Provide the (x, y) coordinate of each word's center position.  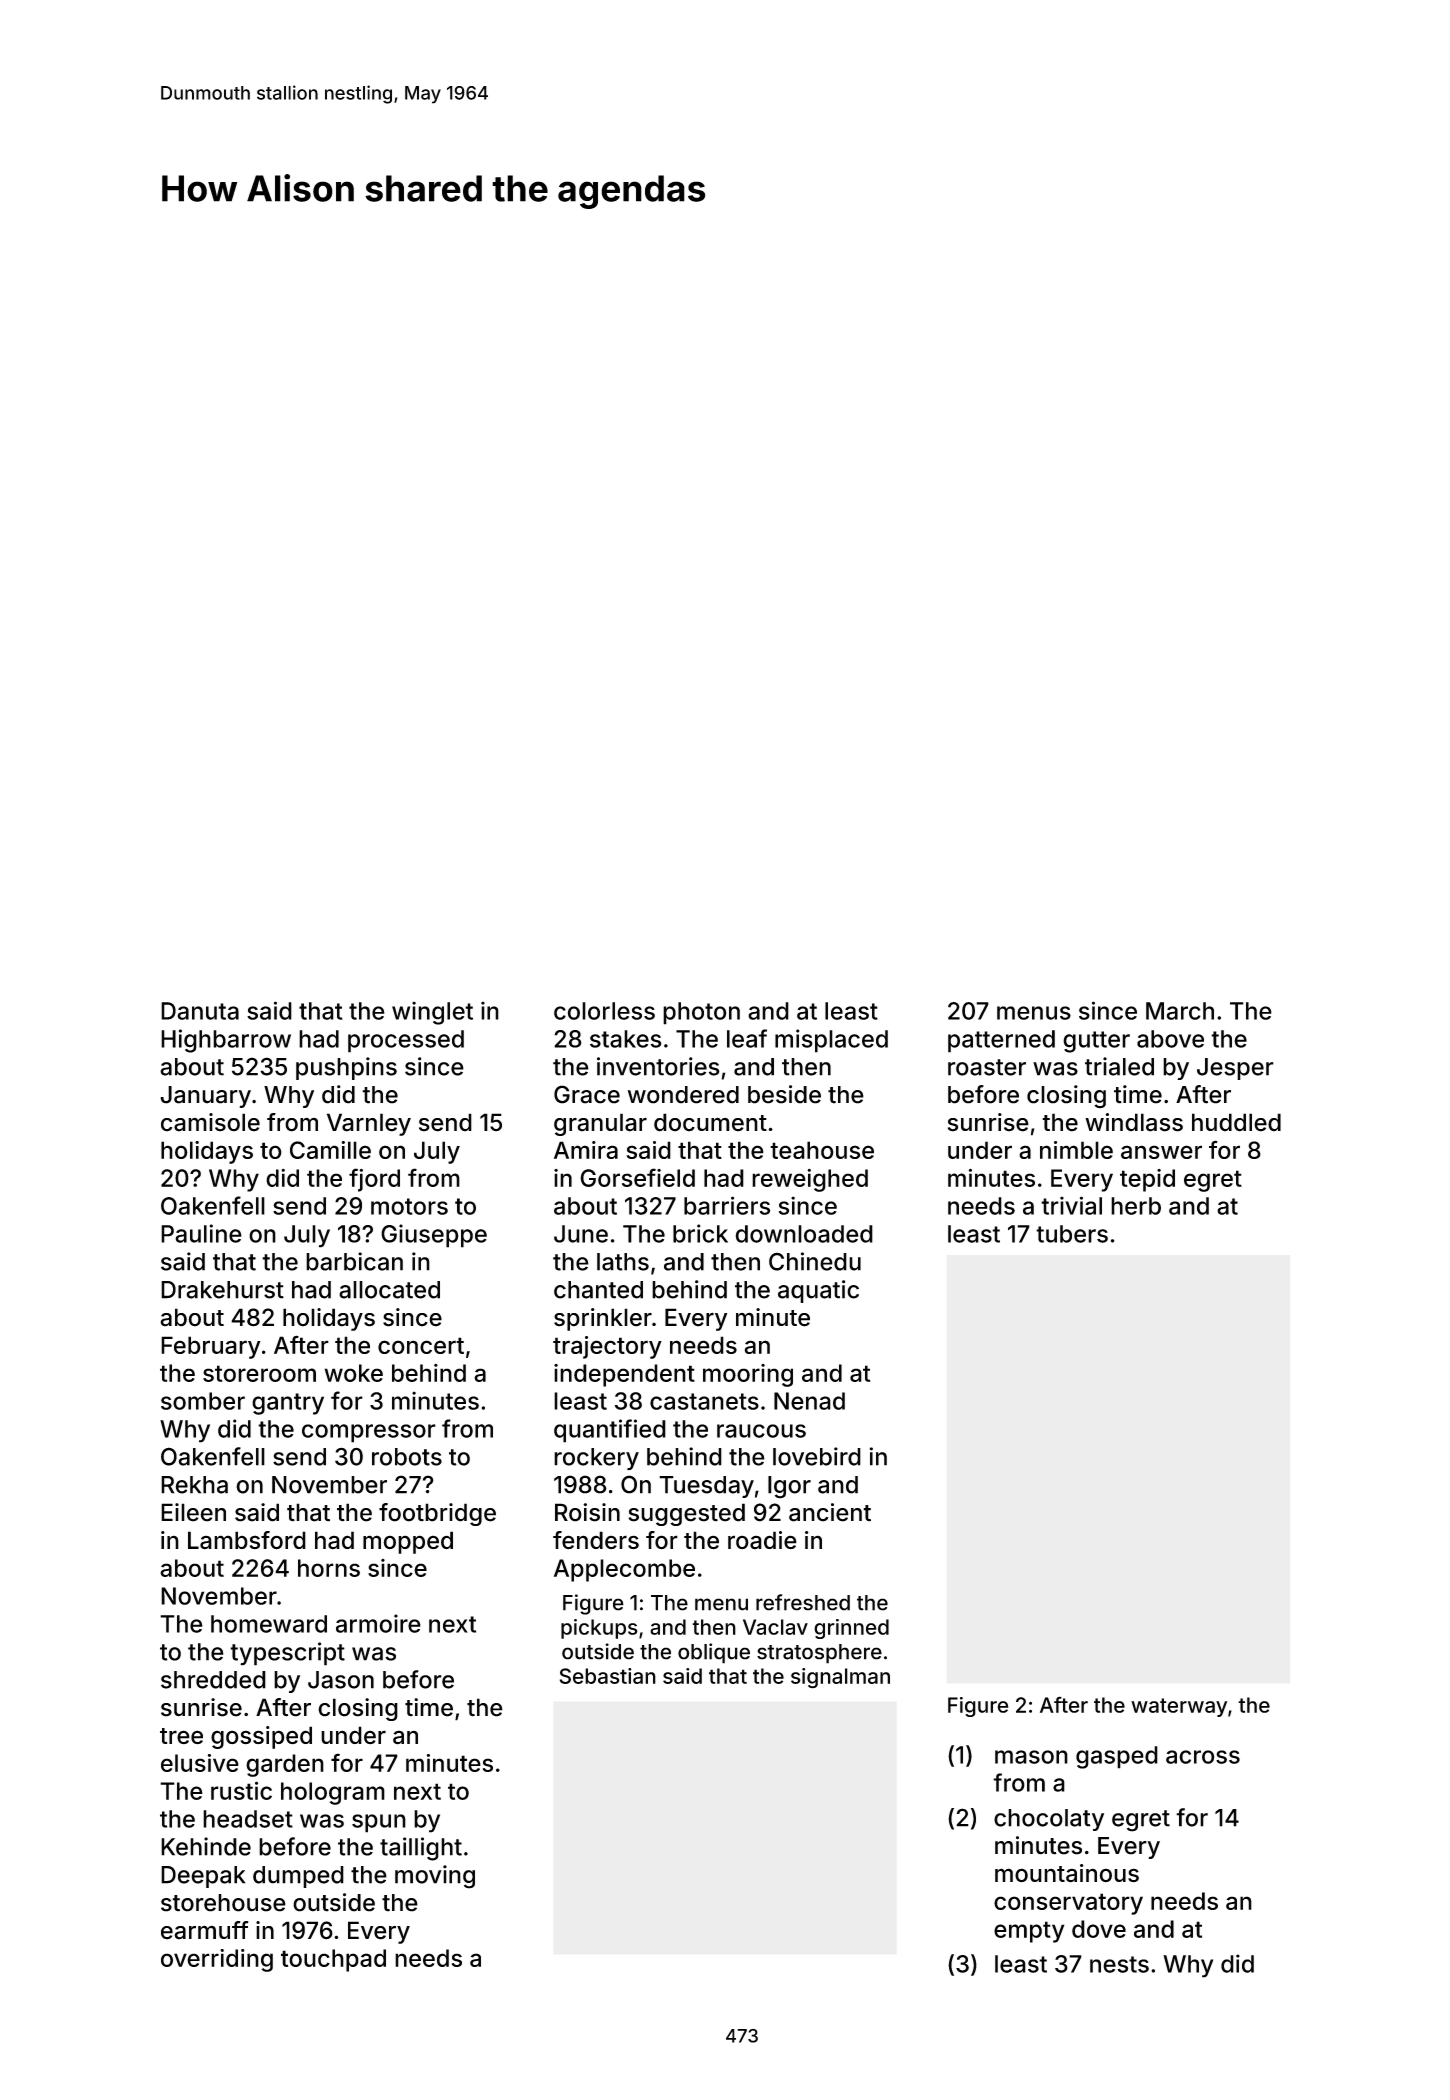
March (1180, 1011)
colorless (604, 1011)
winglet (432, 1013)
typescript (287, 1654)
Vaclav (775, 1627)
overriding (217, 1960)
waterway (1179, 1707)
